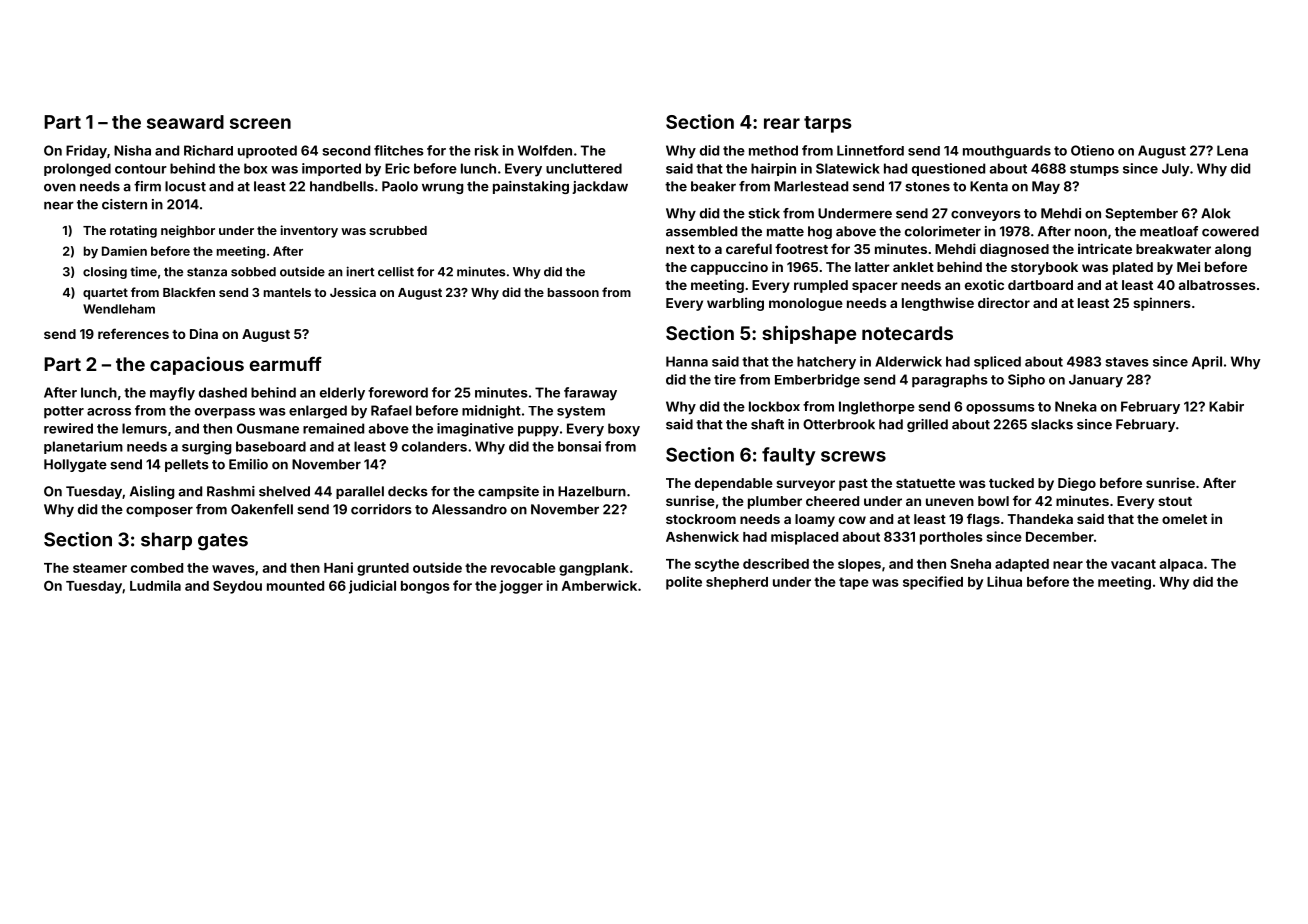 The image size is (1308, 924). Describe the element at coordinates (729, 268) in the page. I see `cappuccino` at that location.
